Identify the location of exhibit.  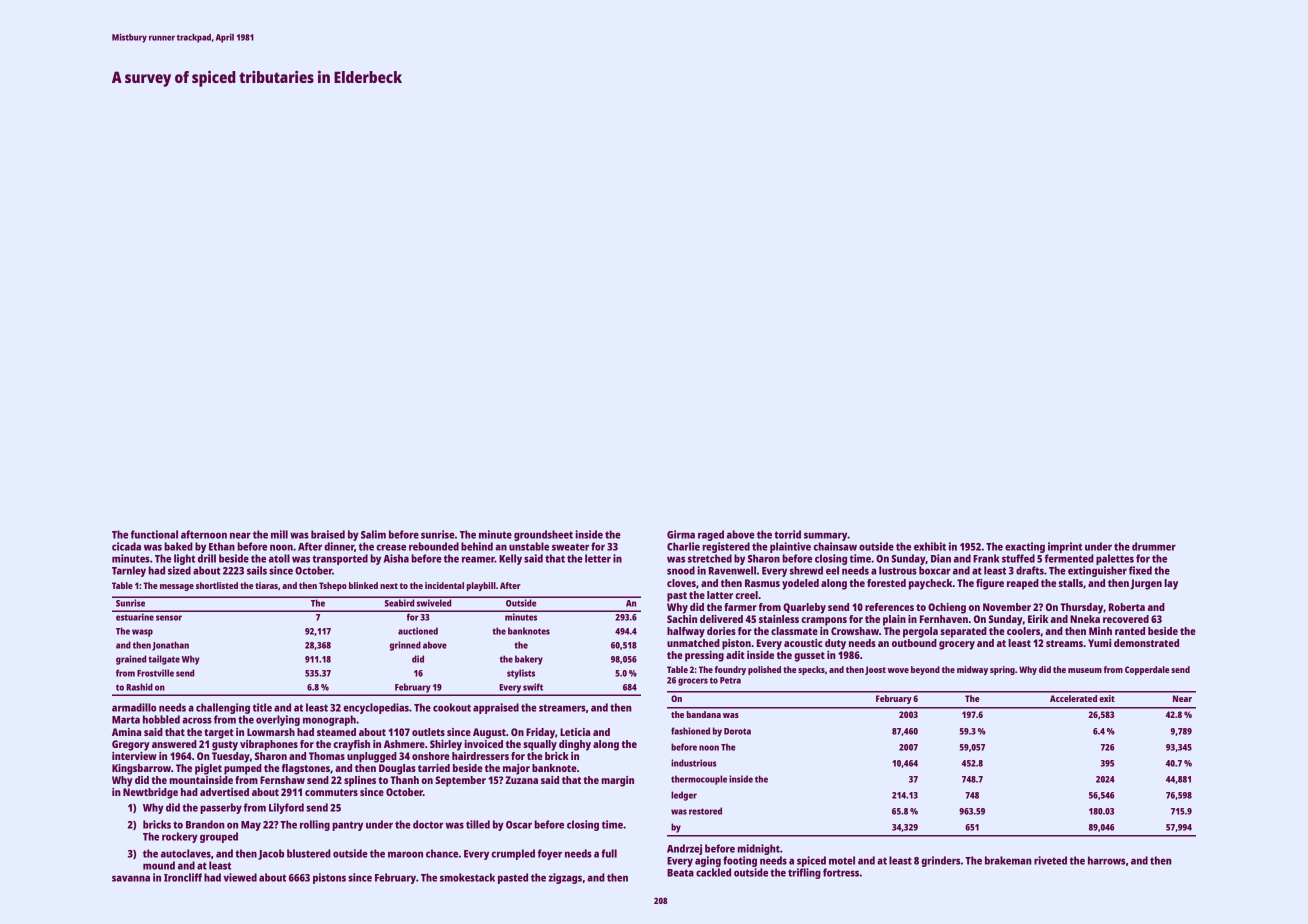
(930, 546).
